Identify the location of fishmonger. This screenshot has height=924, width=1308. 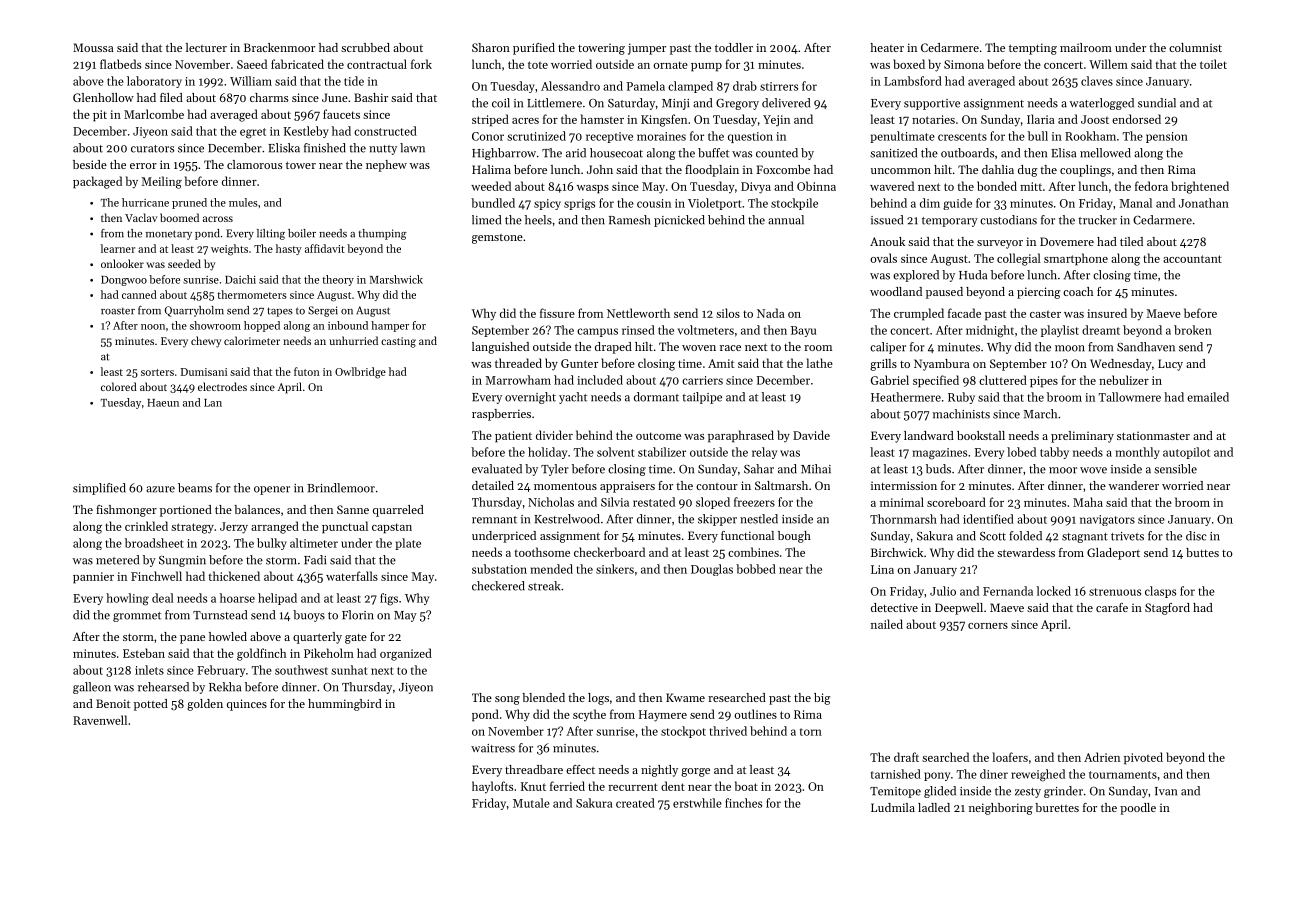
(126, 511).
